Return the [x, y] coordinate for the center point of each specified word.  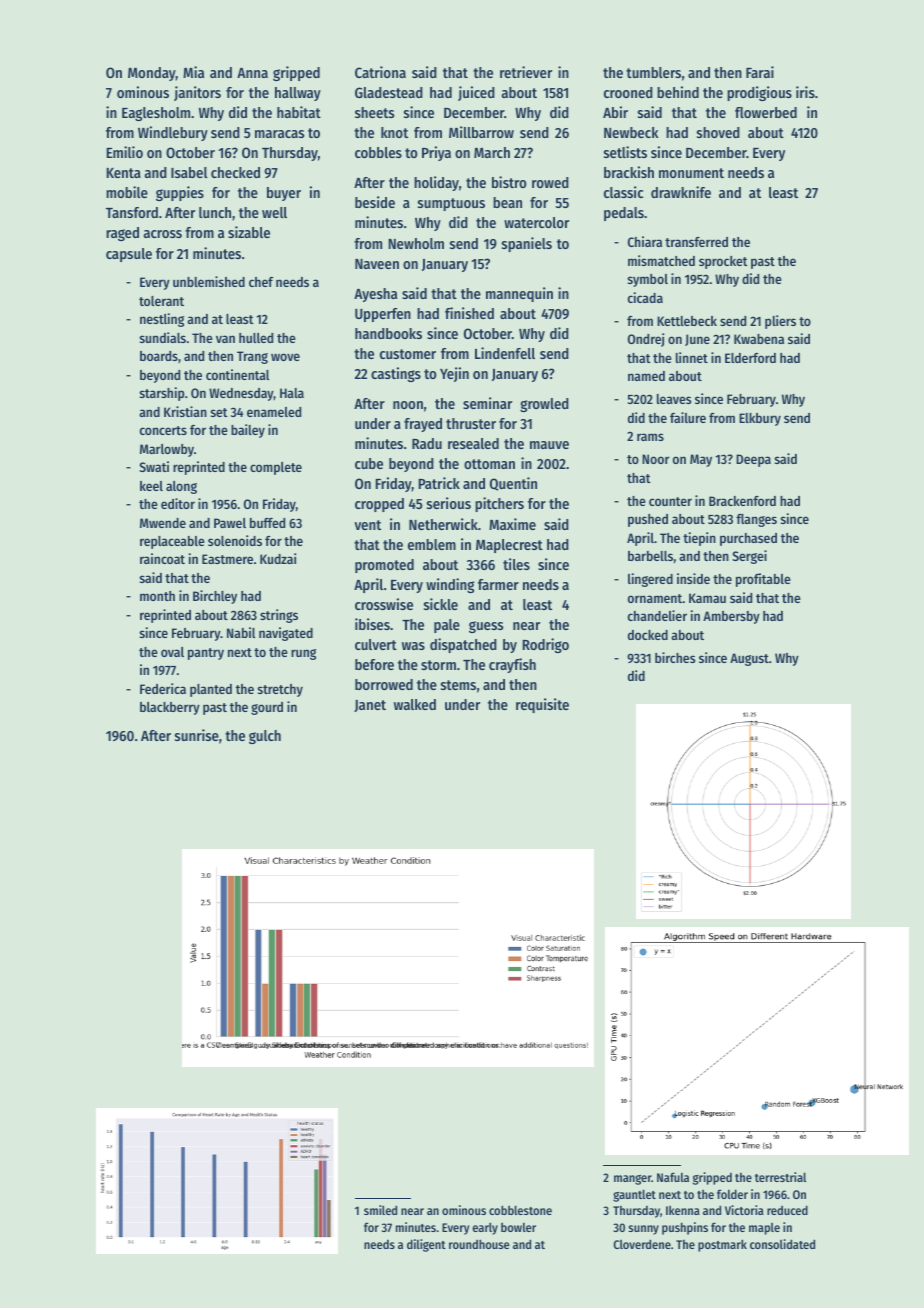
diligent [426, 1245]
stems [458, 685]
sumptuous [451, 204]
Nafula [673, 1177]
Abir [615, 112]
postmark [722, 1245]
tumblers [653, 72]
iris [805, 92]
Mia [193, 72]
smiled [380, 1210]
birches [675, 657]
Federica [163, 688]
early [485, 1228]
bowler [518, 1227]
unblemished [209, 281]
